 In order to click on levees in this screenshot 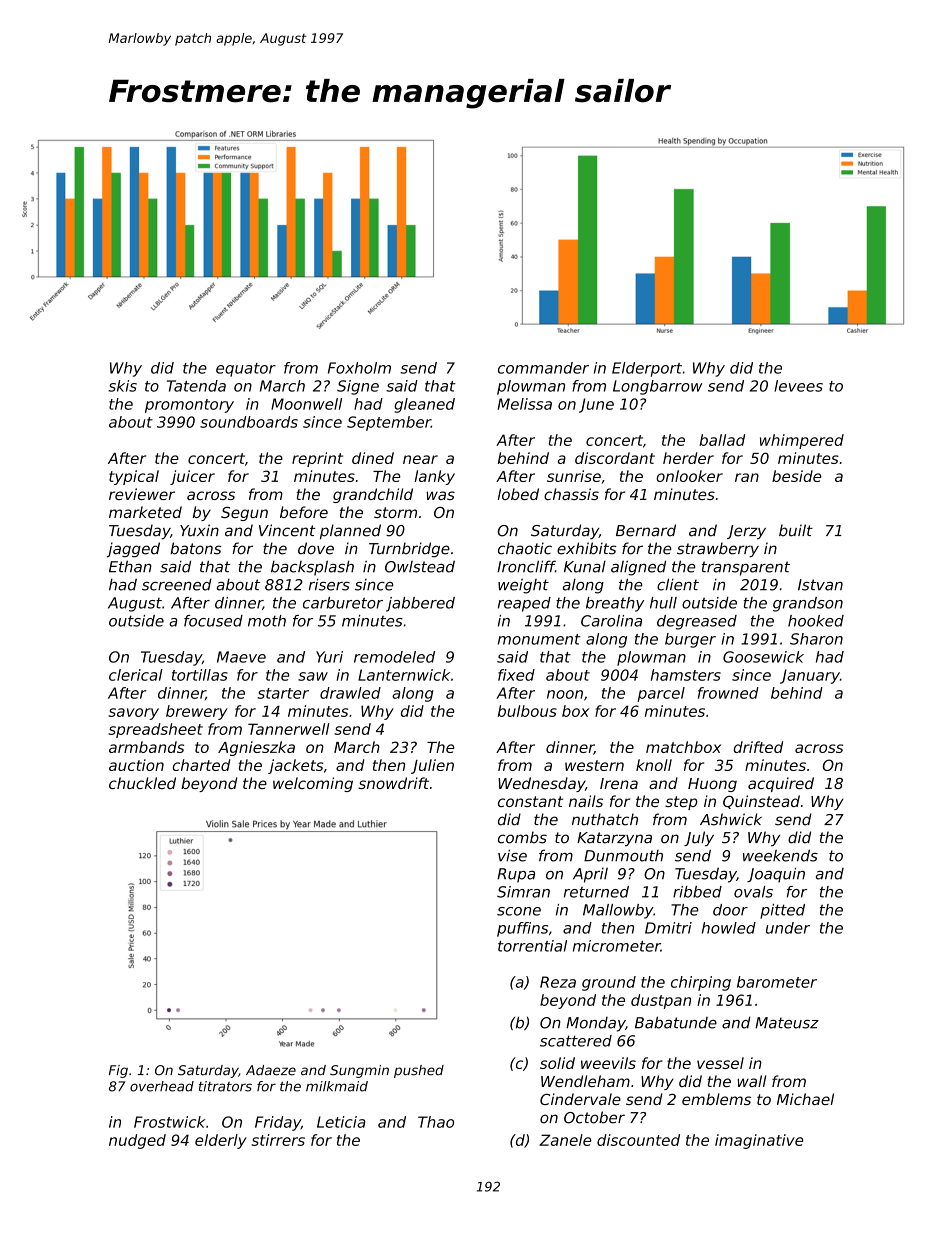, I will do `click(798, 386)`.
